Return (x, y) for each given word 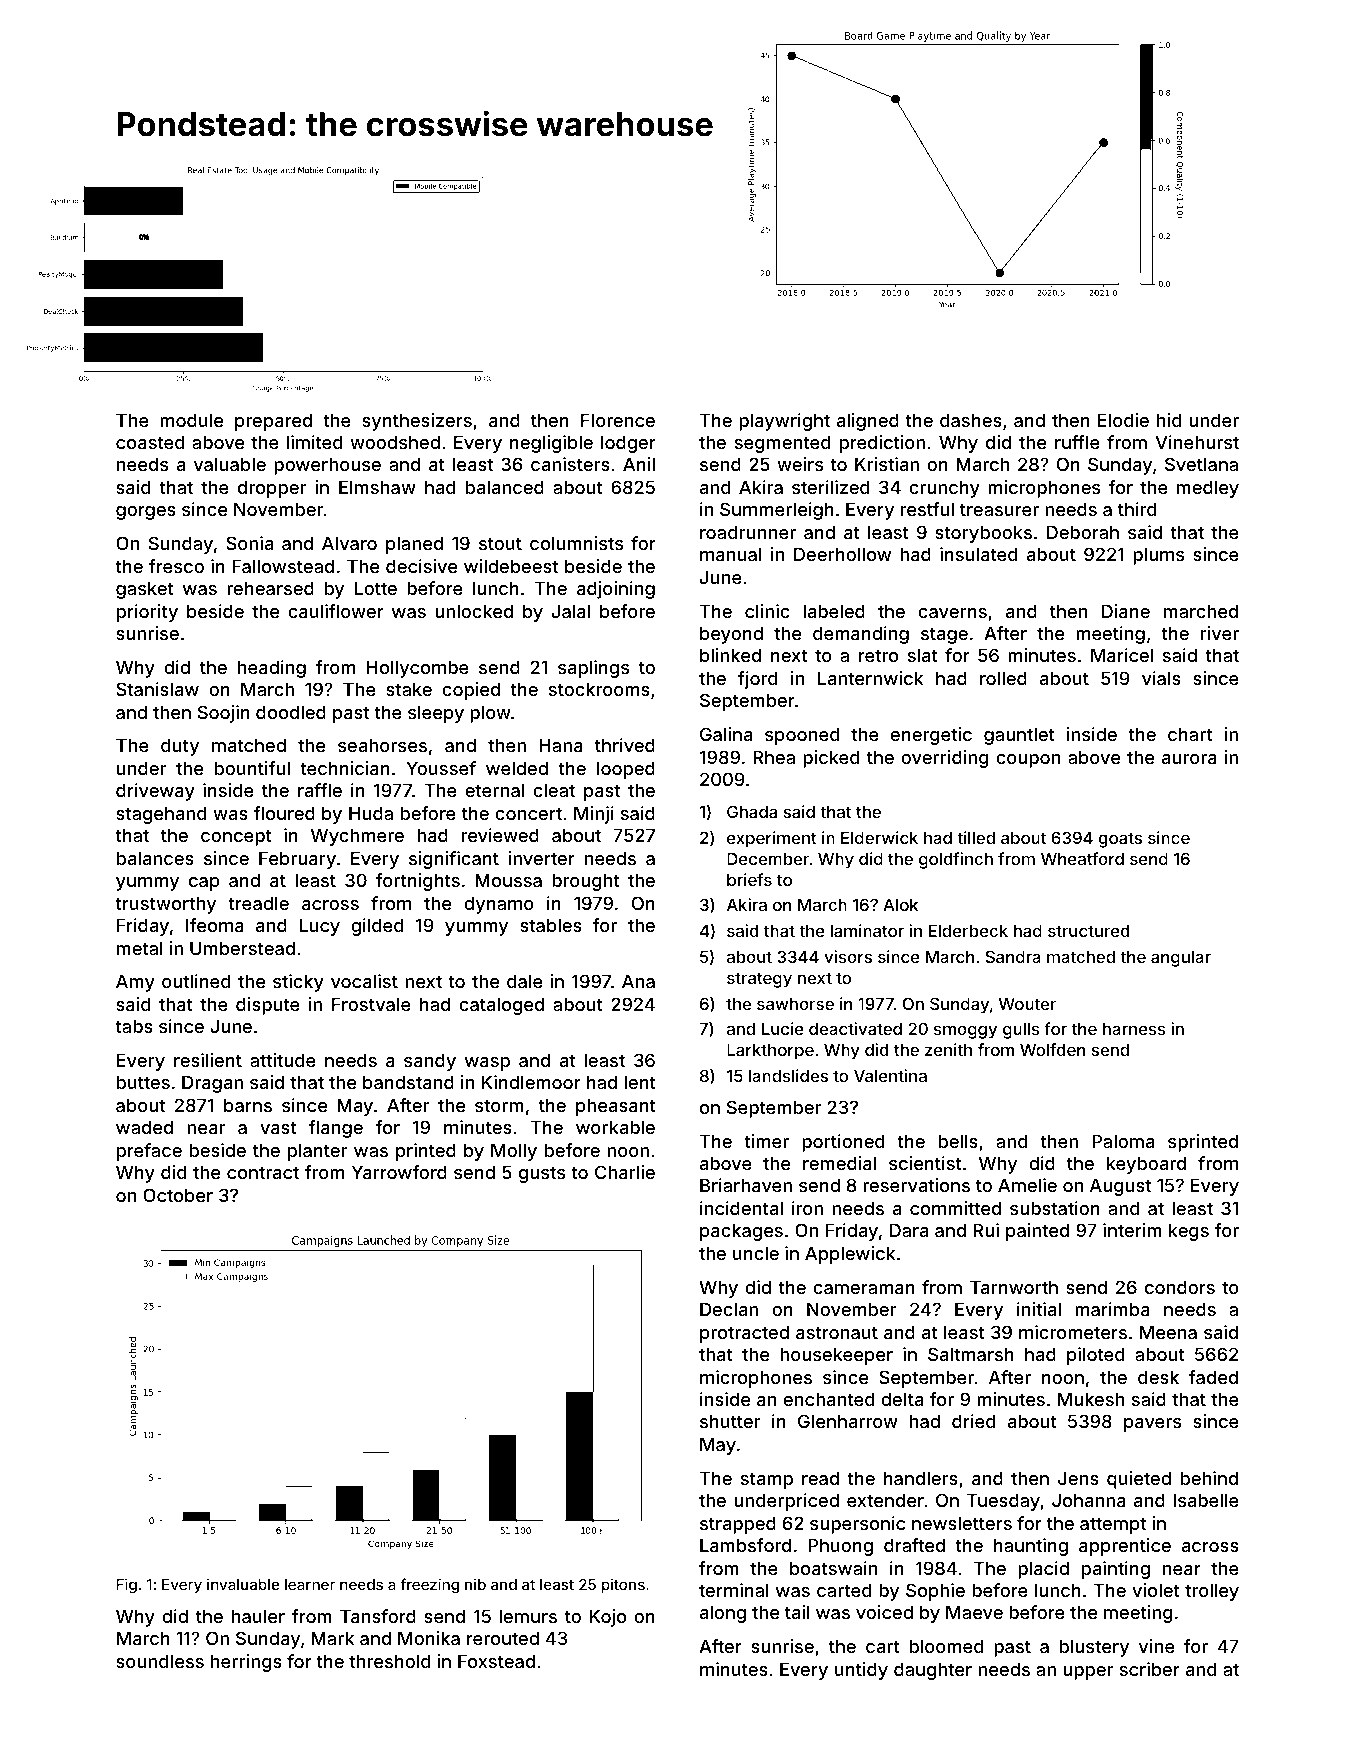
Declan (729, 1309)
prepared (273, 422)
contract (263, 1172)
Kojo (608, 1618)
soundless (160, 1661)
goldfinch (956, 860)
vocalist (364, 981)
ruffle (1077, 442)
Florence (618, 420)
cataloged (501, 1006)
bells (958, 1141)
